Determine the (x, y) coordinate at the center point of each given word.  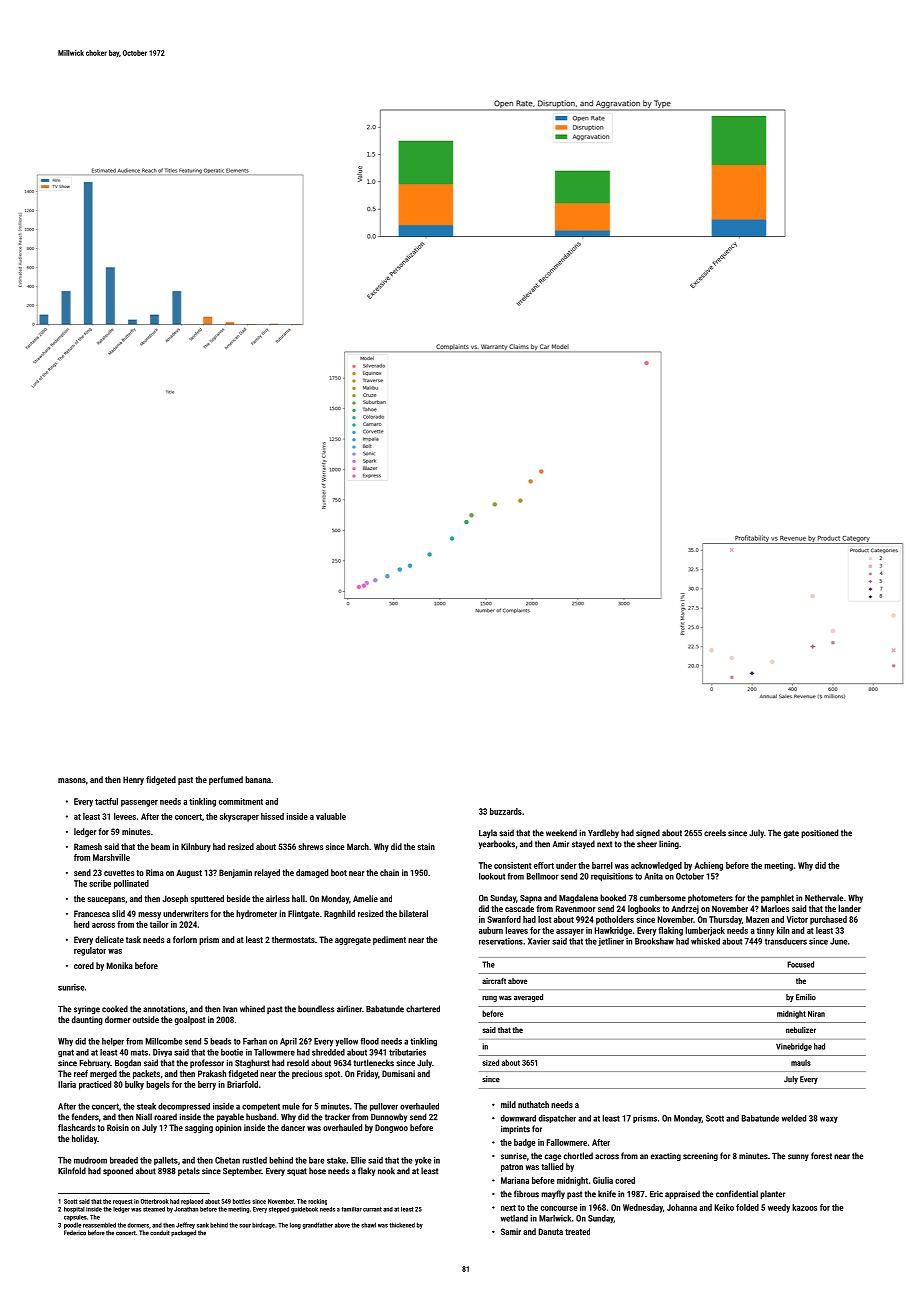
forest (821, 1156)
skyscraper (239, 817)
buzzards (506, 811)
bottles (242, 1201)
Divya (162, 1053)
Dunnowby (389, 1117)
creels (715, 833)
